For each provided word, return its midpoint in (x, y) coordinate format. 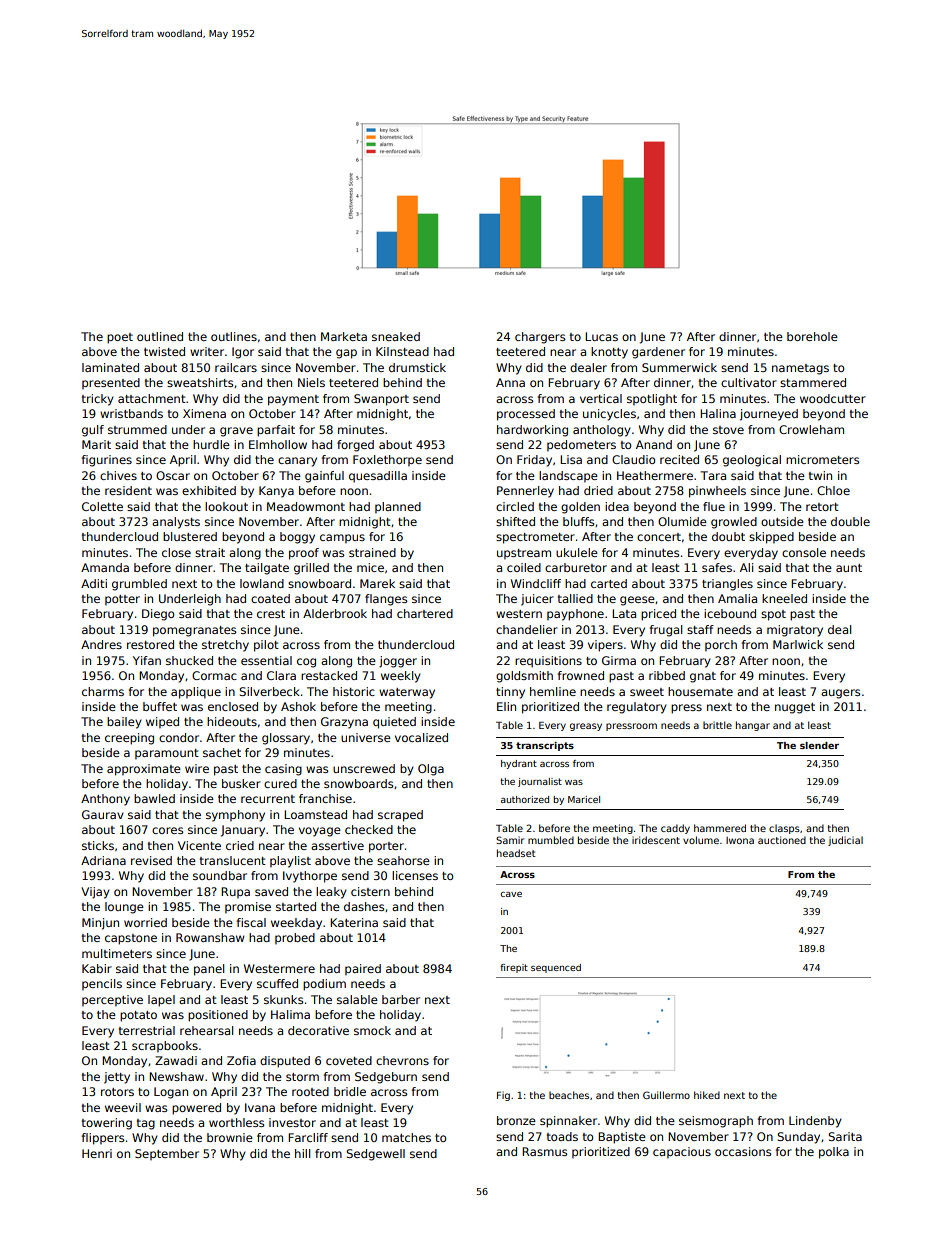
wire (197, 768)
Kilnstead (402, 351)
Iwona (740, 840)
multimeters (117, 953)
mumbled (551, 840)
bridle (350, 1091)
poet (120, 338)
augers (840, 694)
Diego (158, 615)
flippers (103, 1139)
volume (701, 840)
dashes (364, 906)
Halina (718, 413)
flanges (386, 600)
